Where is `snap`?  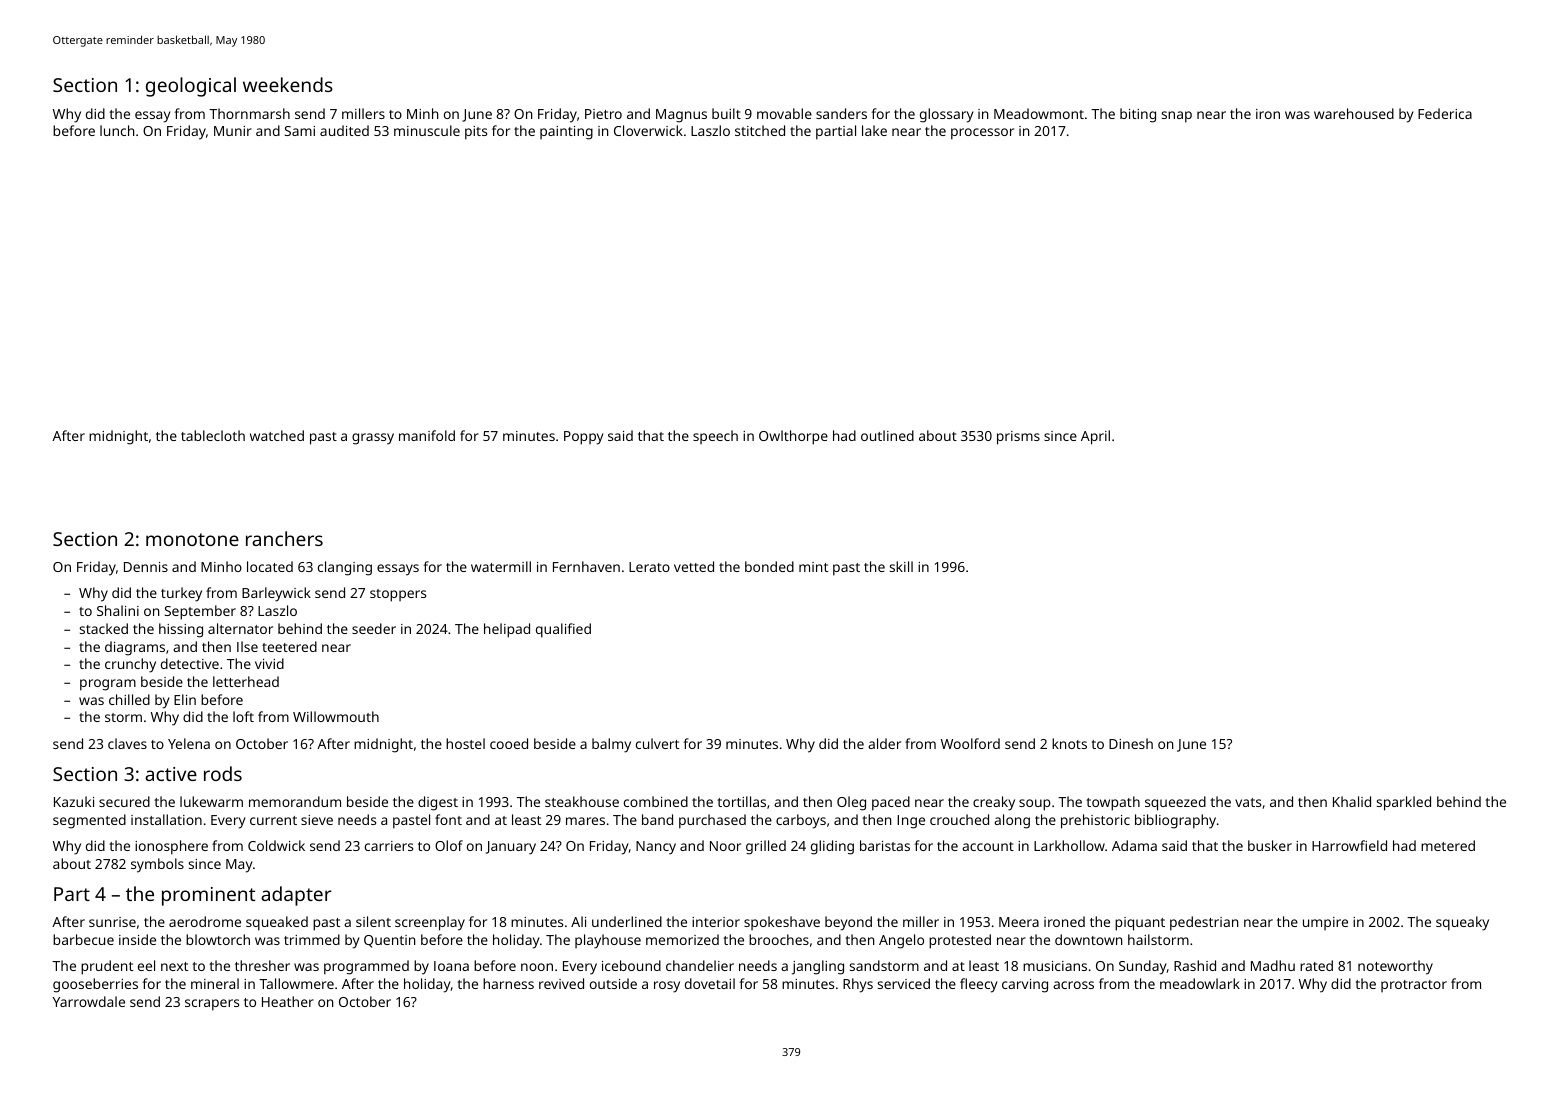 snap is located at coordinates (1177, 117).
